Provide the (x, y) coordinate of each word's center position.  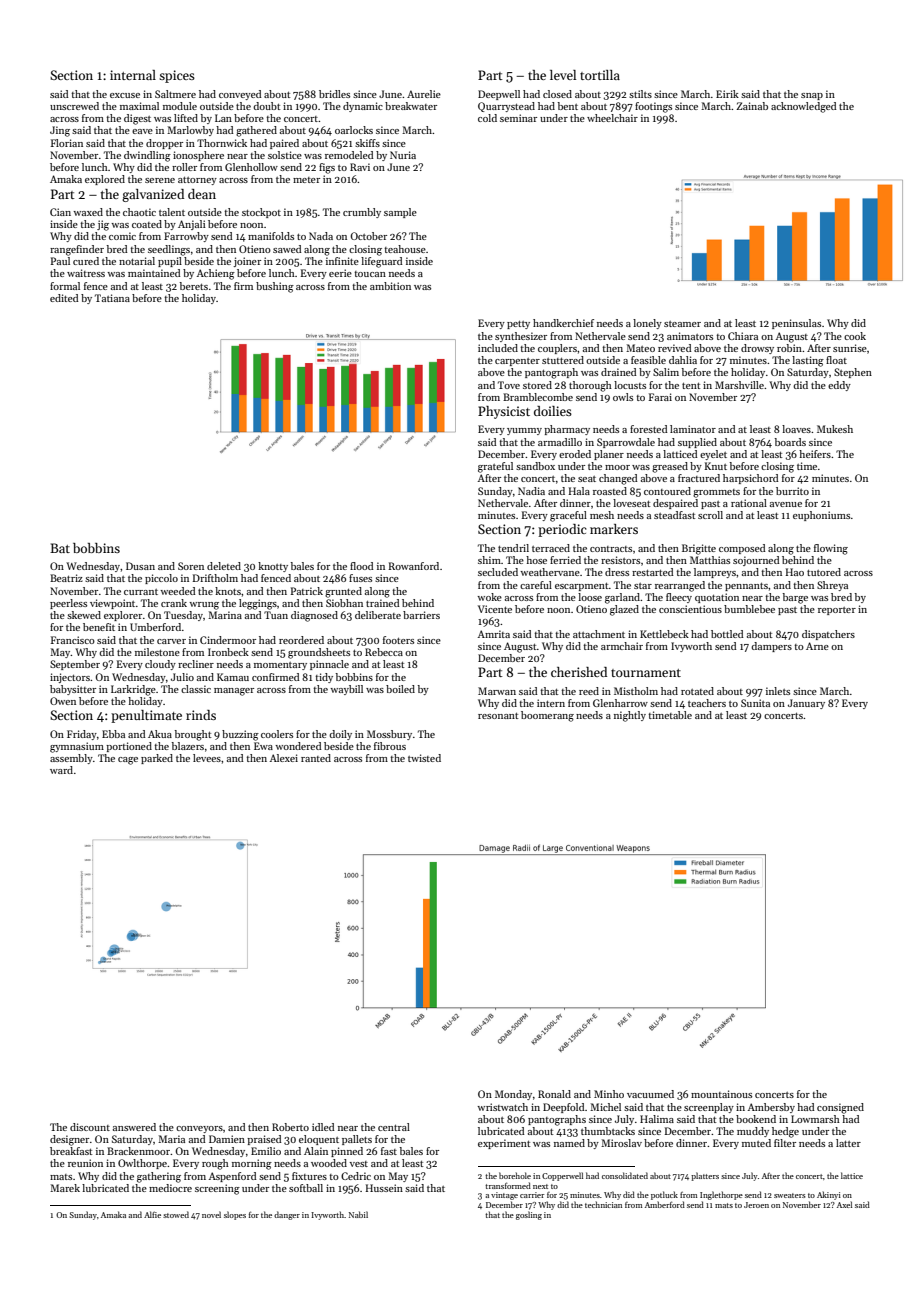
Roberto (290, 1127)
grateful (495, 467)
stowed (176, 1214)
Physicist (504, 412)
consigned (840, 1108)
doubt (267, 106)
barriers (421, 615)
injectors (70, 678)
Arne (817, 646)
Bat (60, 548)
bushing (275, 287)
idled (323, 1127)
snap (812, 96)
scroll (710, 515)
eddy (839, 386)
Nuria (403, 155)
